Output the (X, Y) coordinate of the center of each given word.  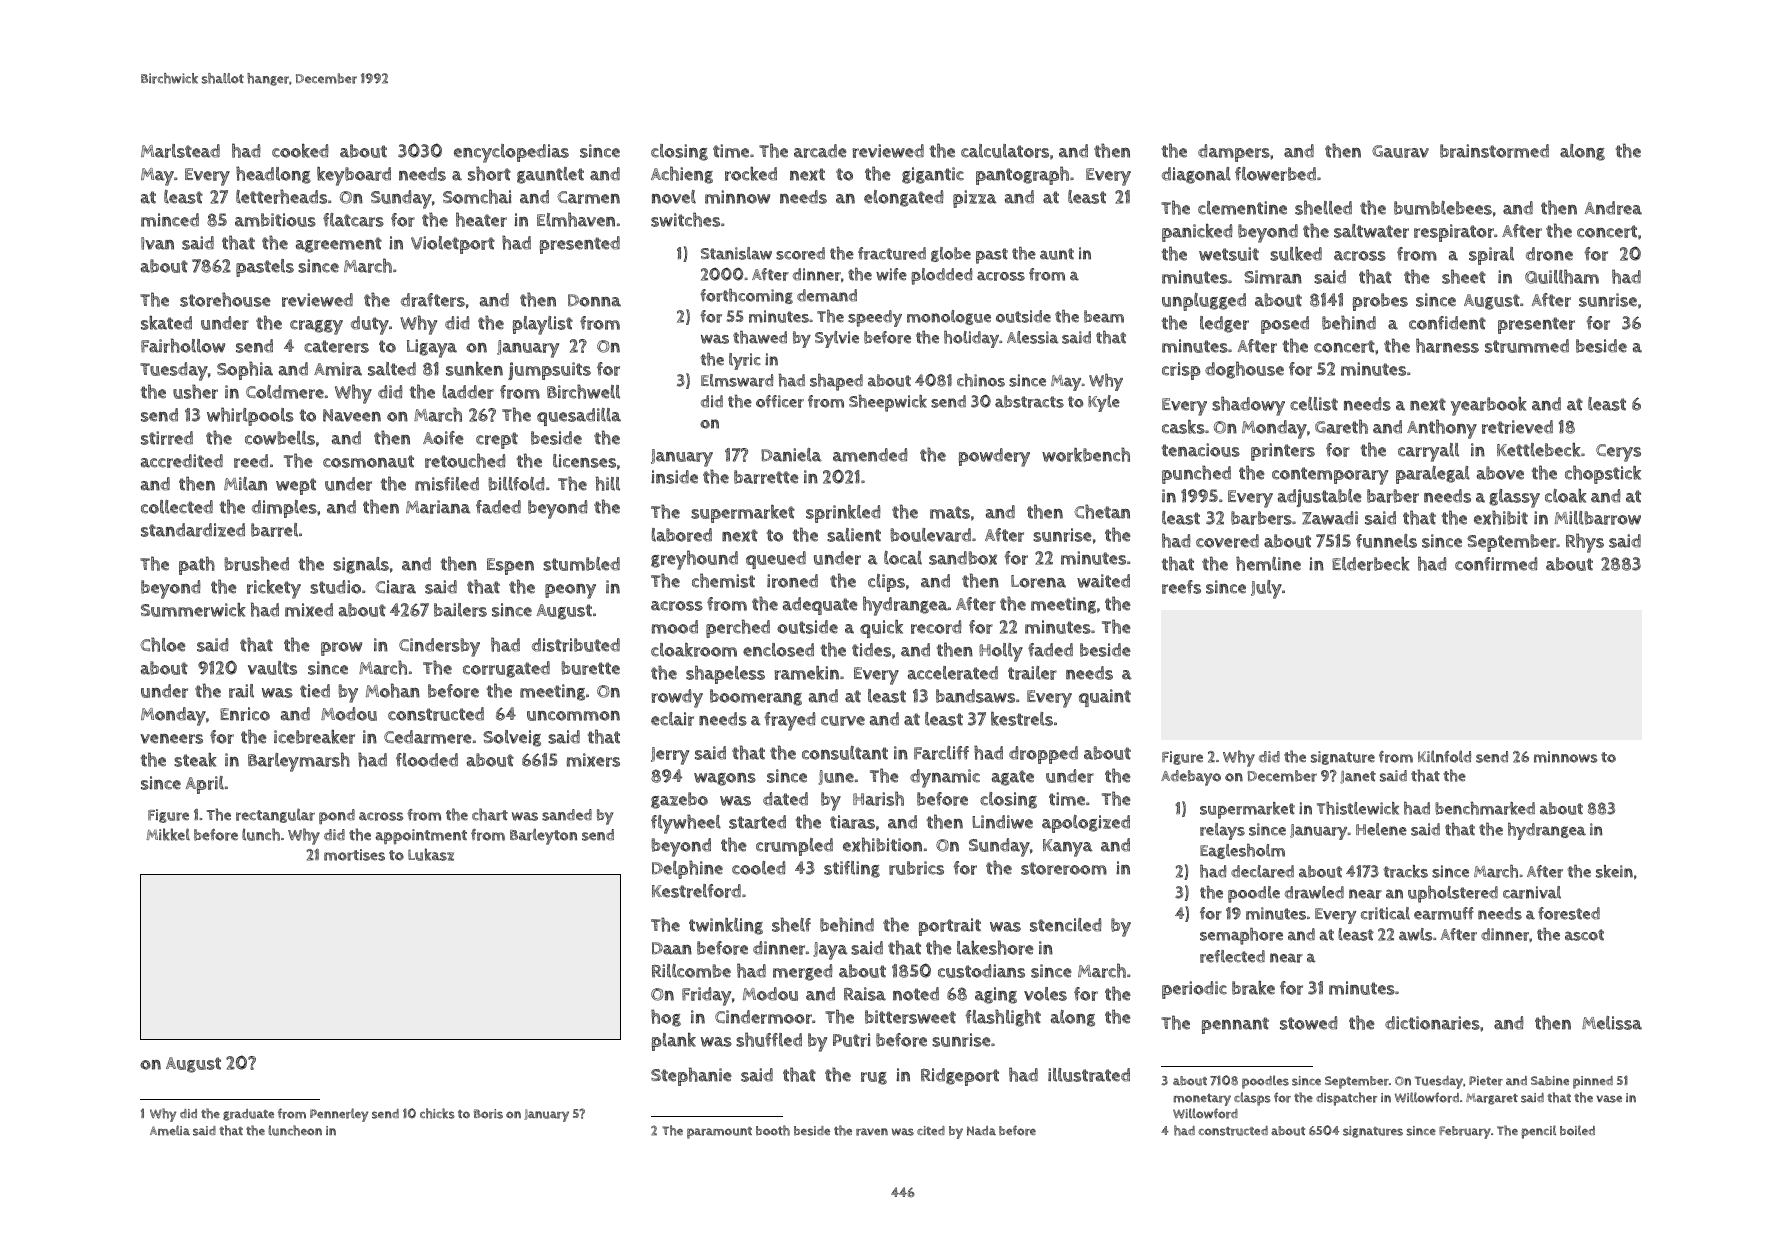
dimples (284, 509)
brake (1253, 987)
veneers (171, 739)
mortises (354, 855)
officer (780, 401)
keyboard (354, 176)
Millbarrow (1598, 518)
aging (996, 995)
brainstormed (1494, 151)
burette (590, 668)
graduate (248, 1115)
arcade (820, 151)
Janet (1358, 777)
